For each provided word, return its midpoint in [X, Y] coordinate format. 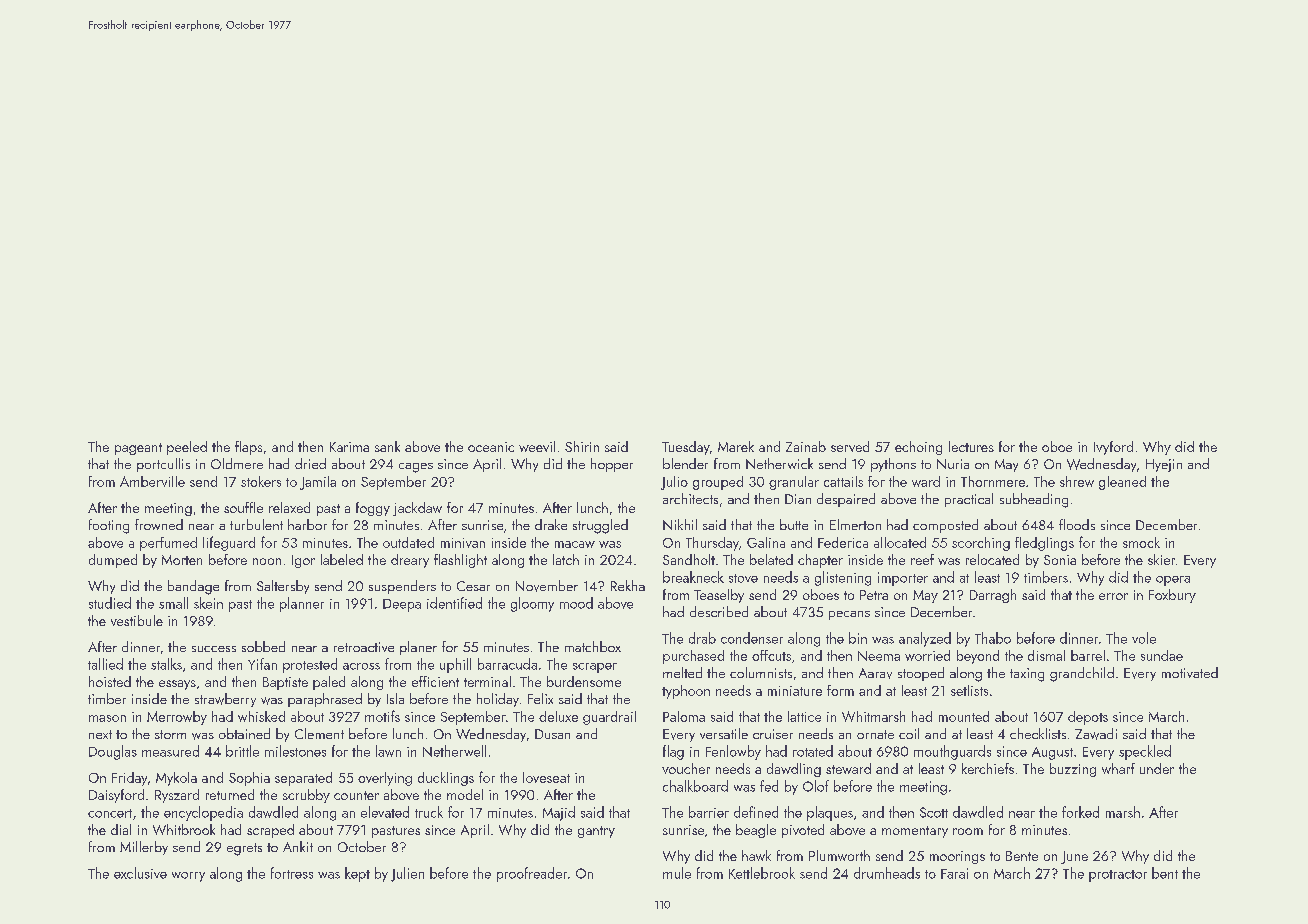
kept [357, 874]
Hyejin [1164, 465]
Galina [766, 542]
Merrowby [177, 718]
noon [267, 561]
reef [922, 559]
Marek [736, 446]
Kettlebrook [762, 873]
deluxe [558, 716]
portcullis [163, 465]
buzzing [1073, 770]
